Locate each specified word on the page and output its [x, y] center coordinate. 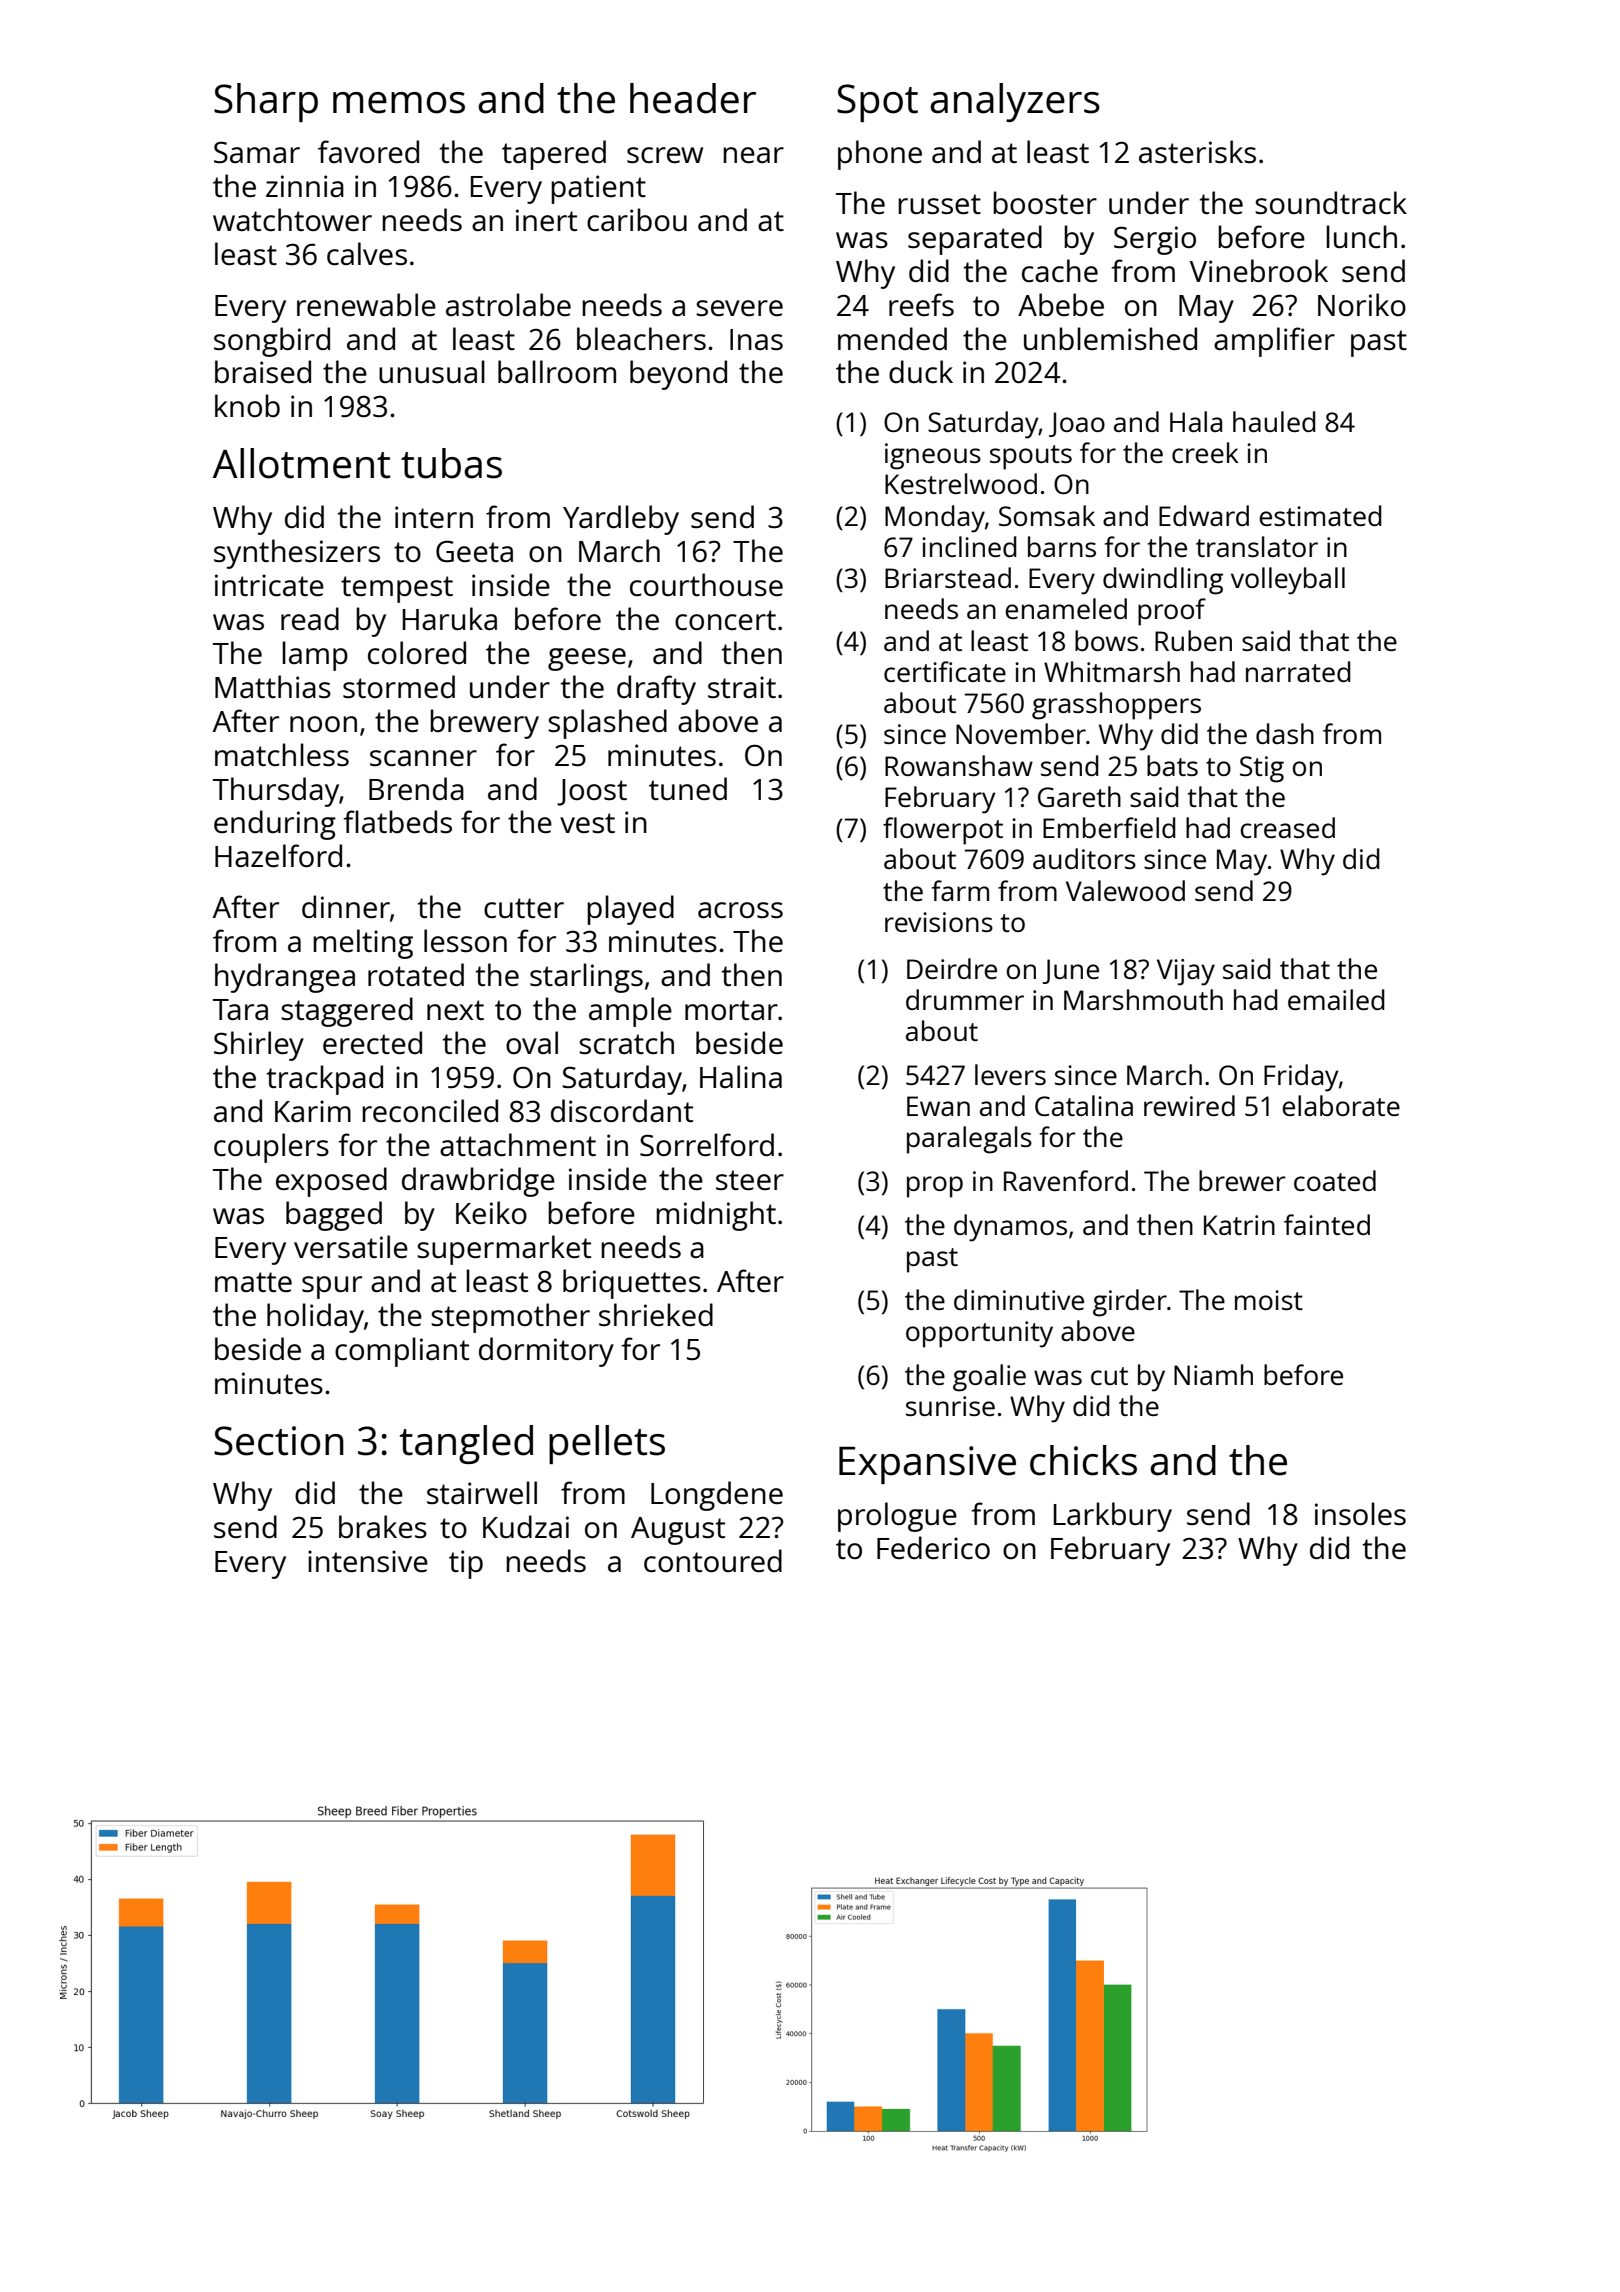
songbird [272, 342]
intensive [368, 1561]
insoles [1360, 1514]
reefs [921, 305]
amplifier [1274, 342]
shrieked [656, 1315]
